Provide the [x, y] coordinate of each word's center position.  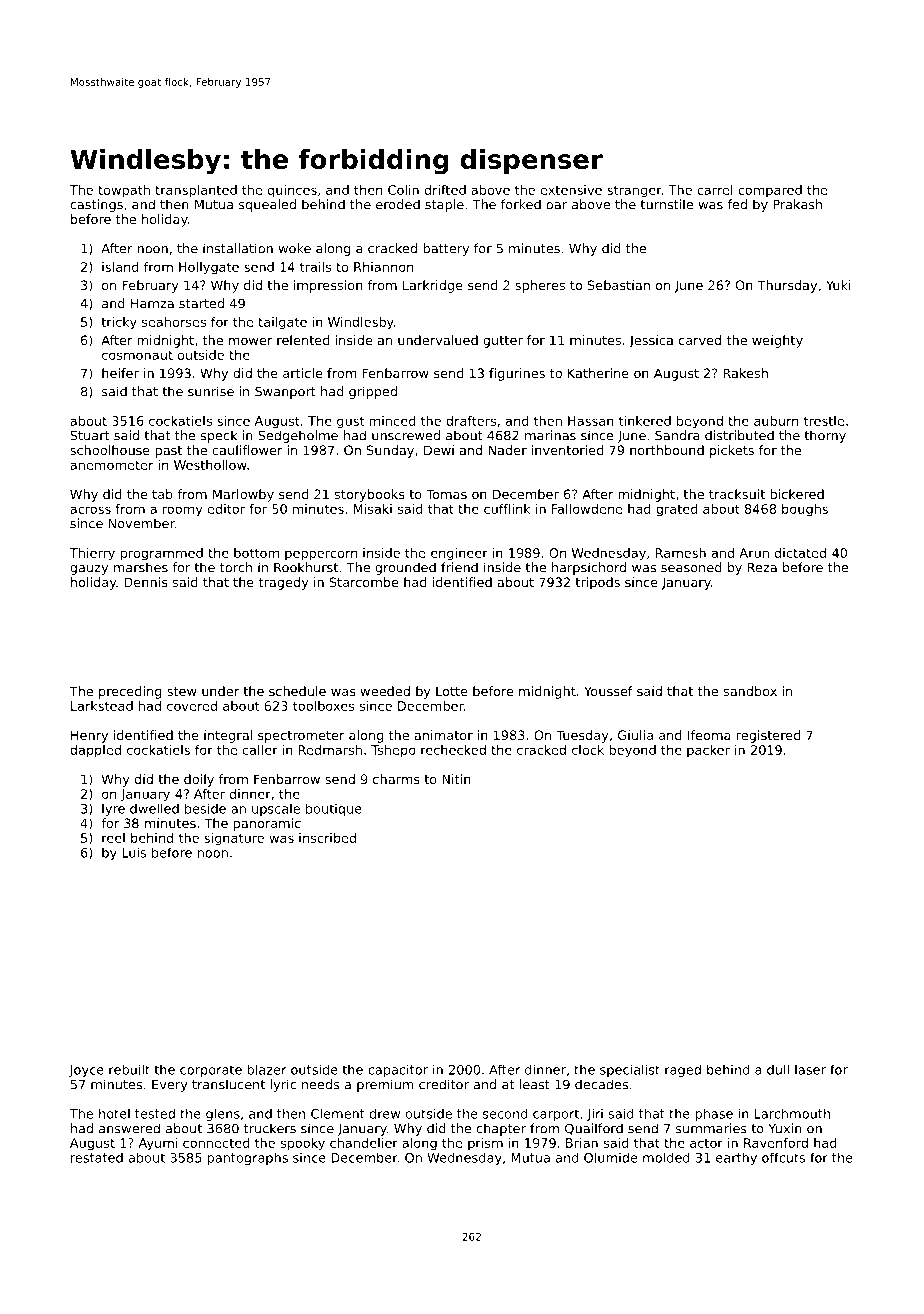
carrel [715, 190]
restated [97, 1158]
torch [236, 567]
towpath [124, 191]
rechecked [453, 750]
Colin [403, 190]
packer [708, 751]
